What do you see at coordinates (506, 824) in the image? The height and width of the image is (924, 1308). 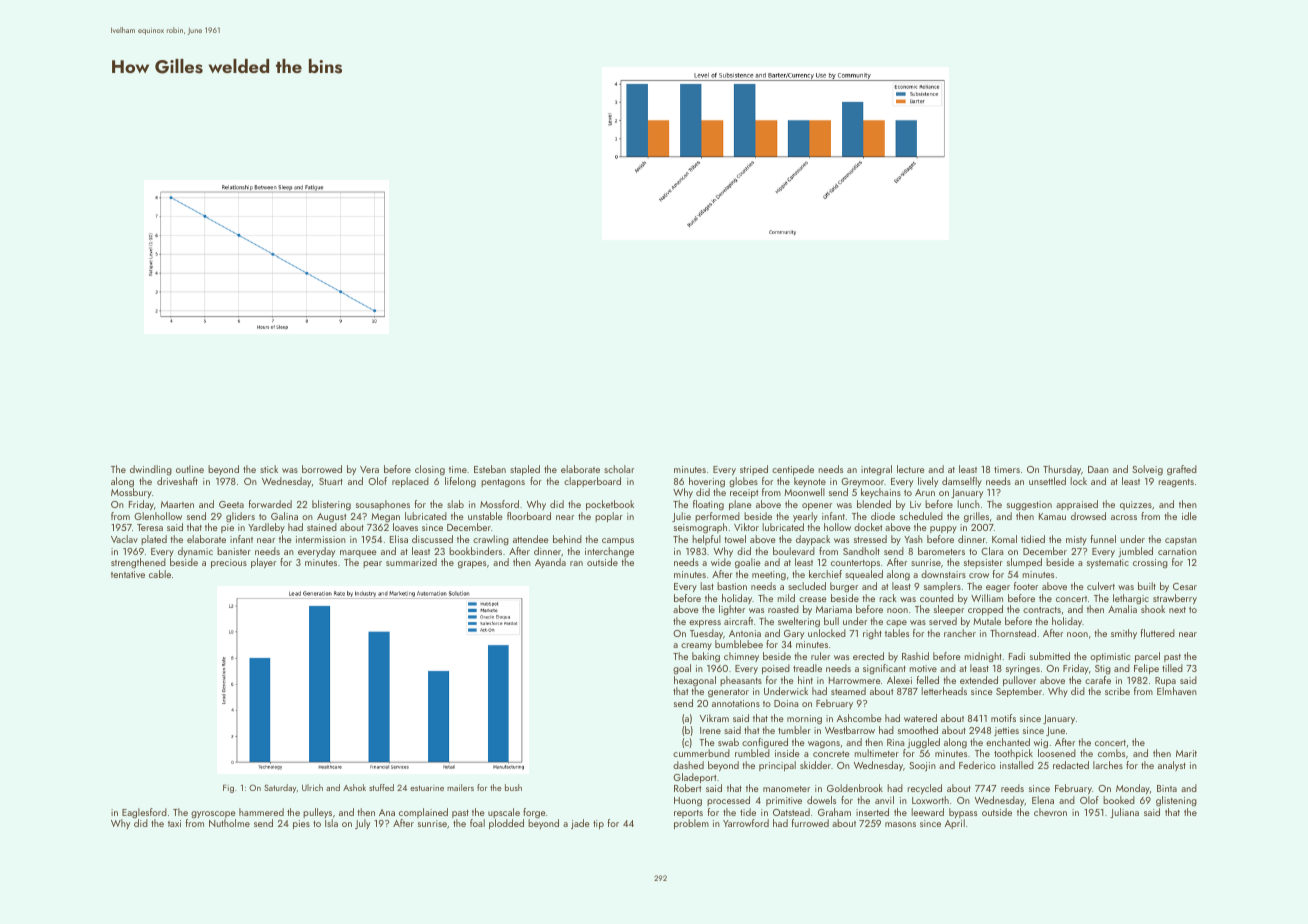 I see `plodded` at bounding box center [506, 824].
